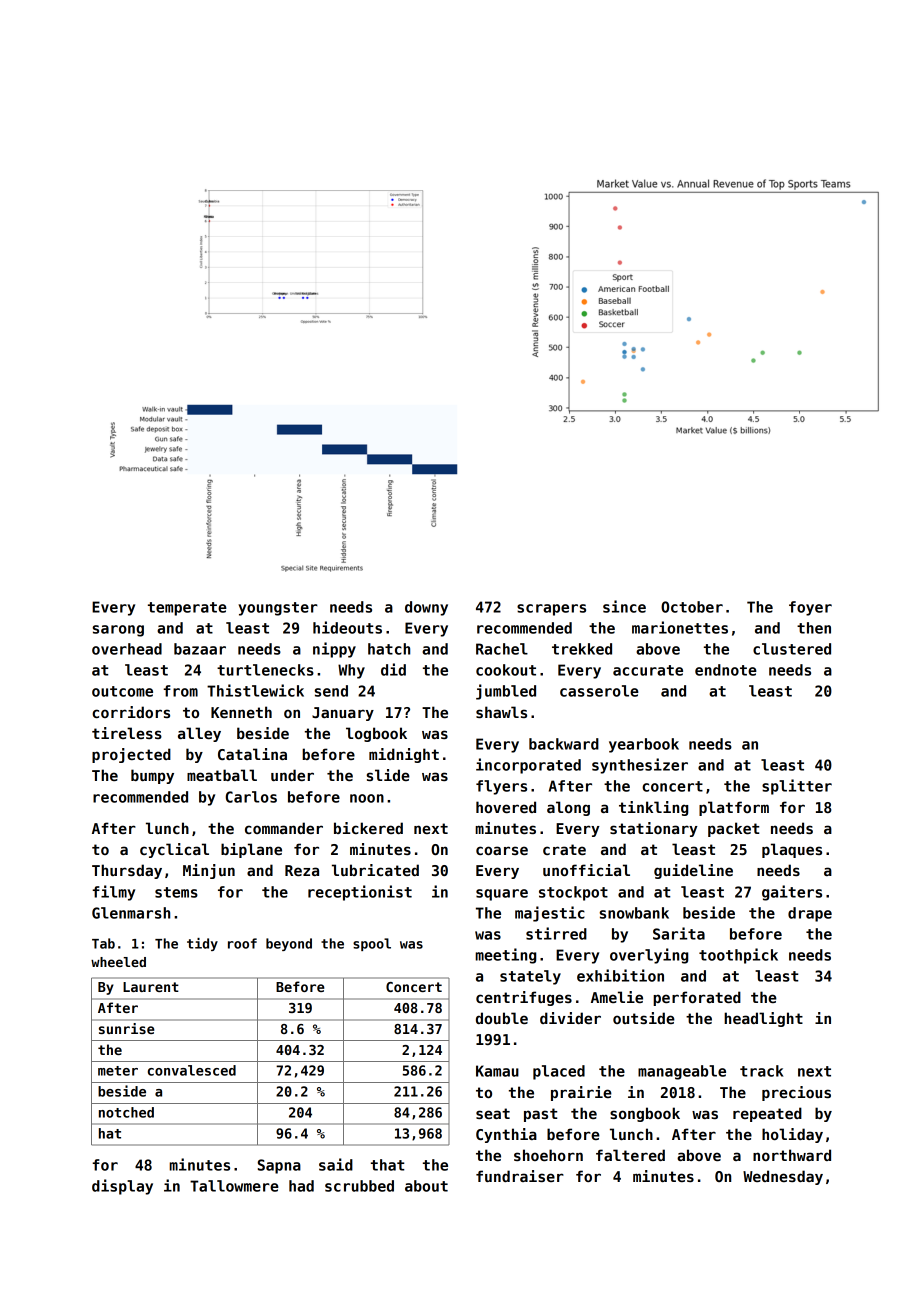 The height and width of the screenshot is (1308, 924). What do you see at coordinates (506, 692) in the screenshot?
I see `jumbled` at bounding box center [506, 692].
